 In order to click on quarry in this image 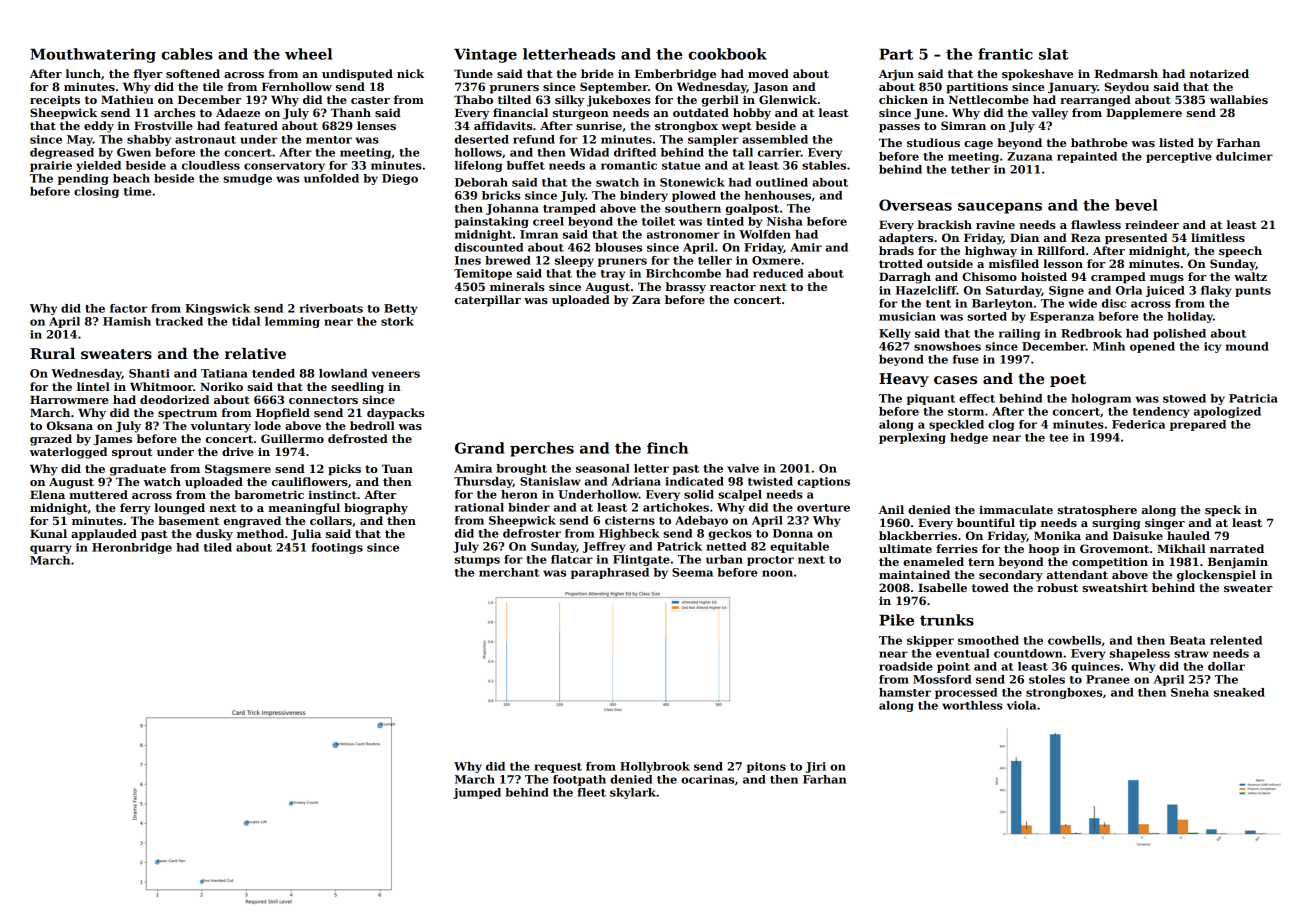, I will do `click(51, 549)`.
